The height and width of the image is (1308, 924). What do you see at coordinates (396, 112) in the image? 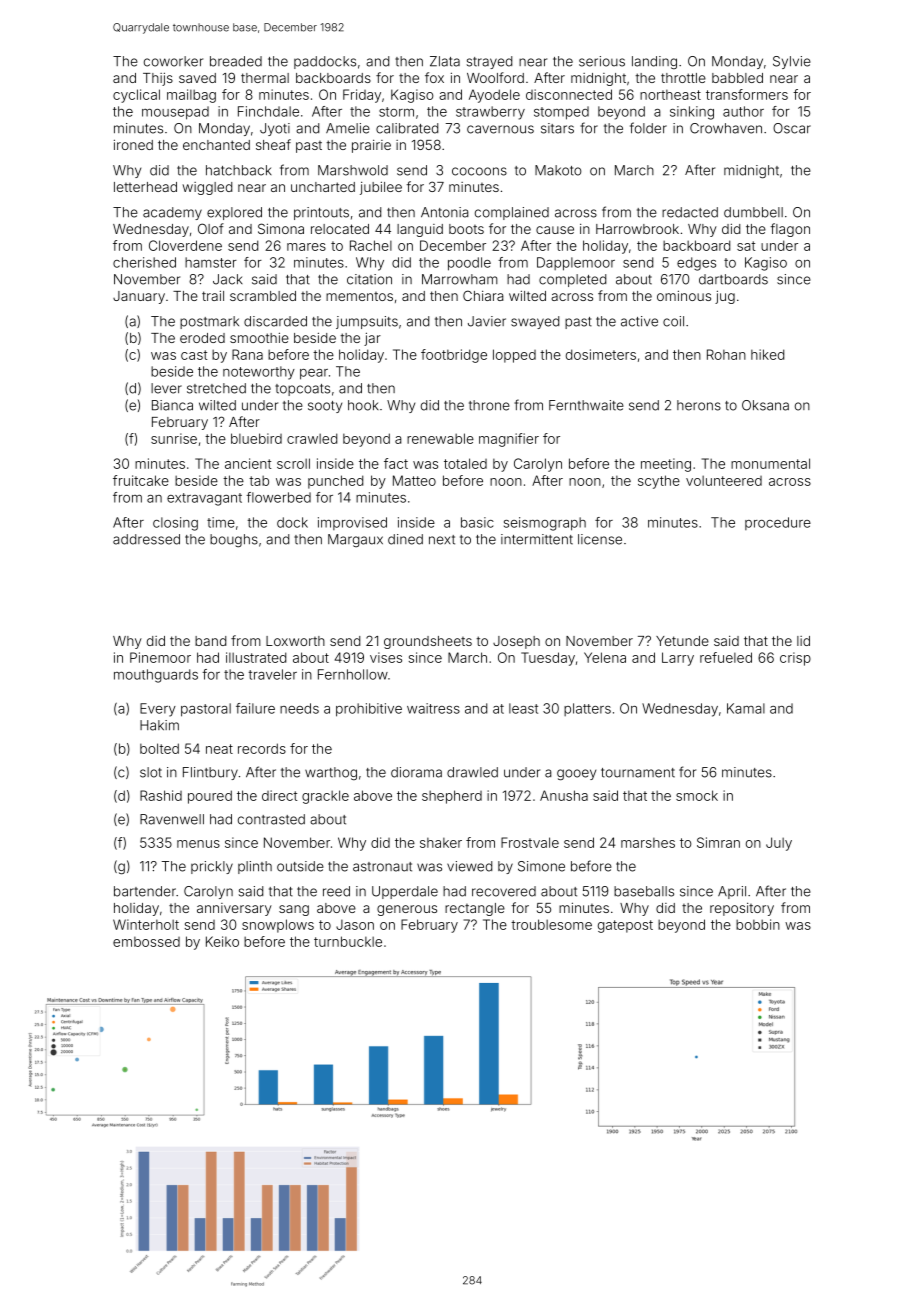
I see `storm` at bounding box center [396, 112].
